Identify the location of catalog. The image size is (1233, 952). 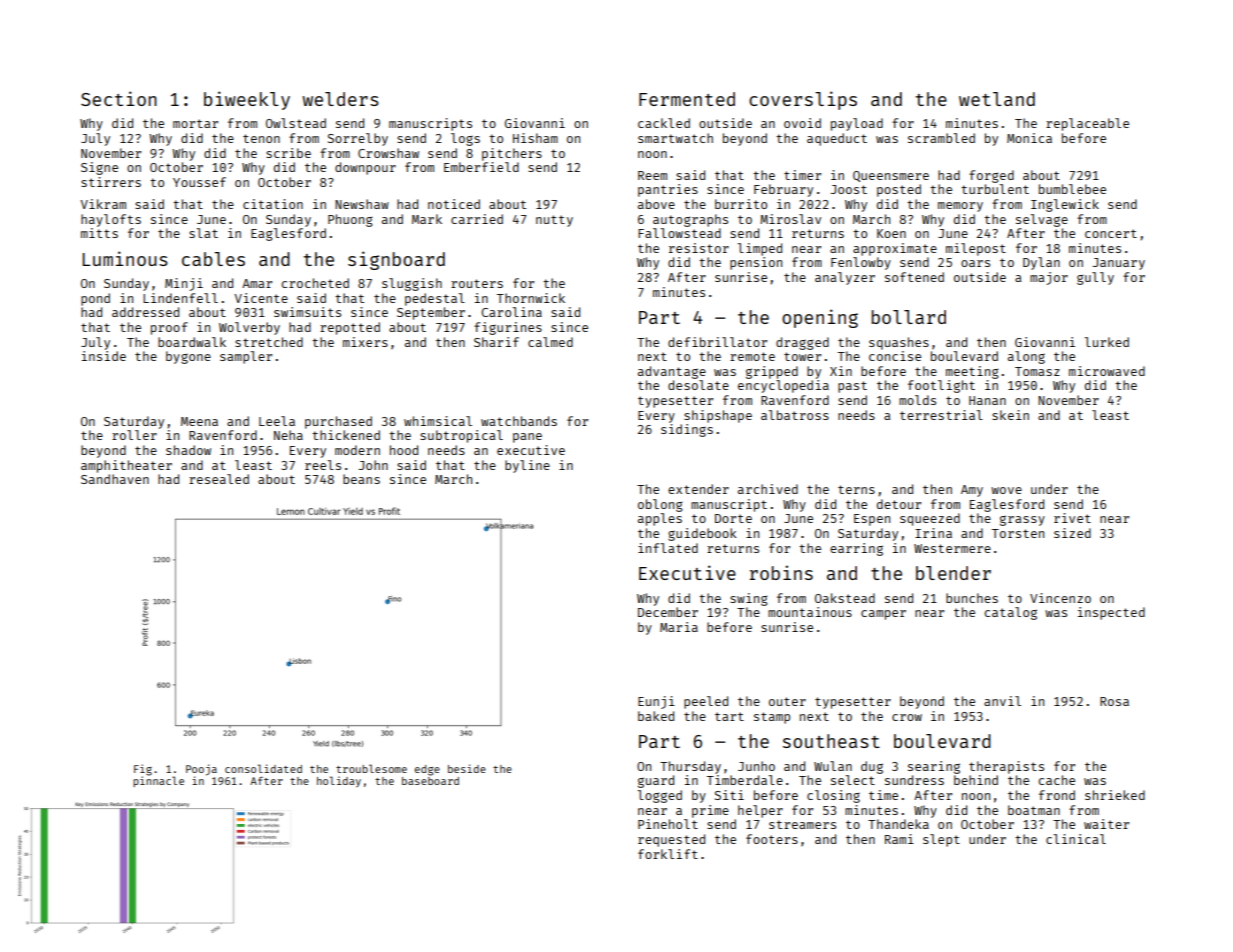
(1011, 613).
